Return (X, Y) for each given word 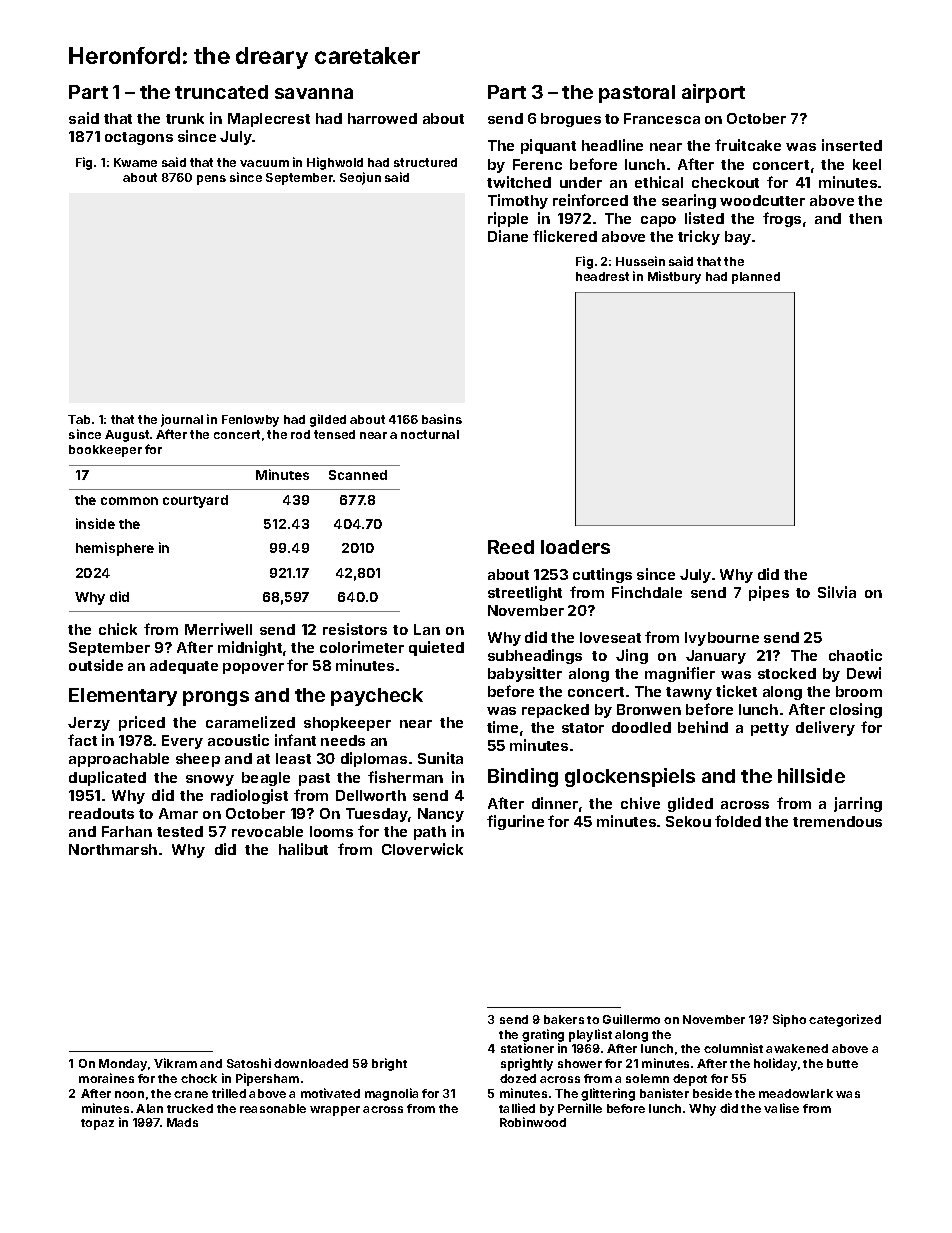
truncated (221, 92)
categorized (845, 1020)
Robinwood (533, 1122)
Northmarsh (113, 849)
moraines (106, 1078)
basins (442, 419)
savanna (314, 93)
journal (182, 420)
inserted (852, 145)
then (865, 218)
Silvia (837, 592)
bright (389, 1064)
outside (96, 665)
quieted (436, 648)
